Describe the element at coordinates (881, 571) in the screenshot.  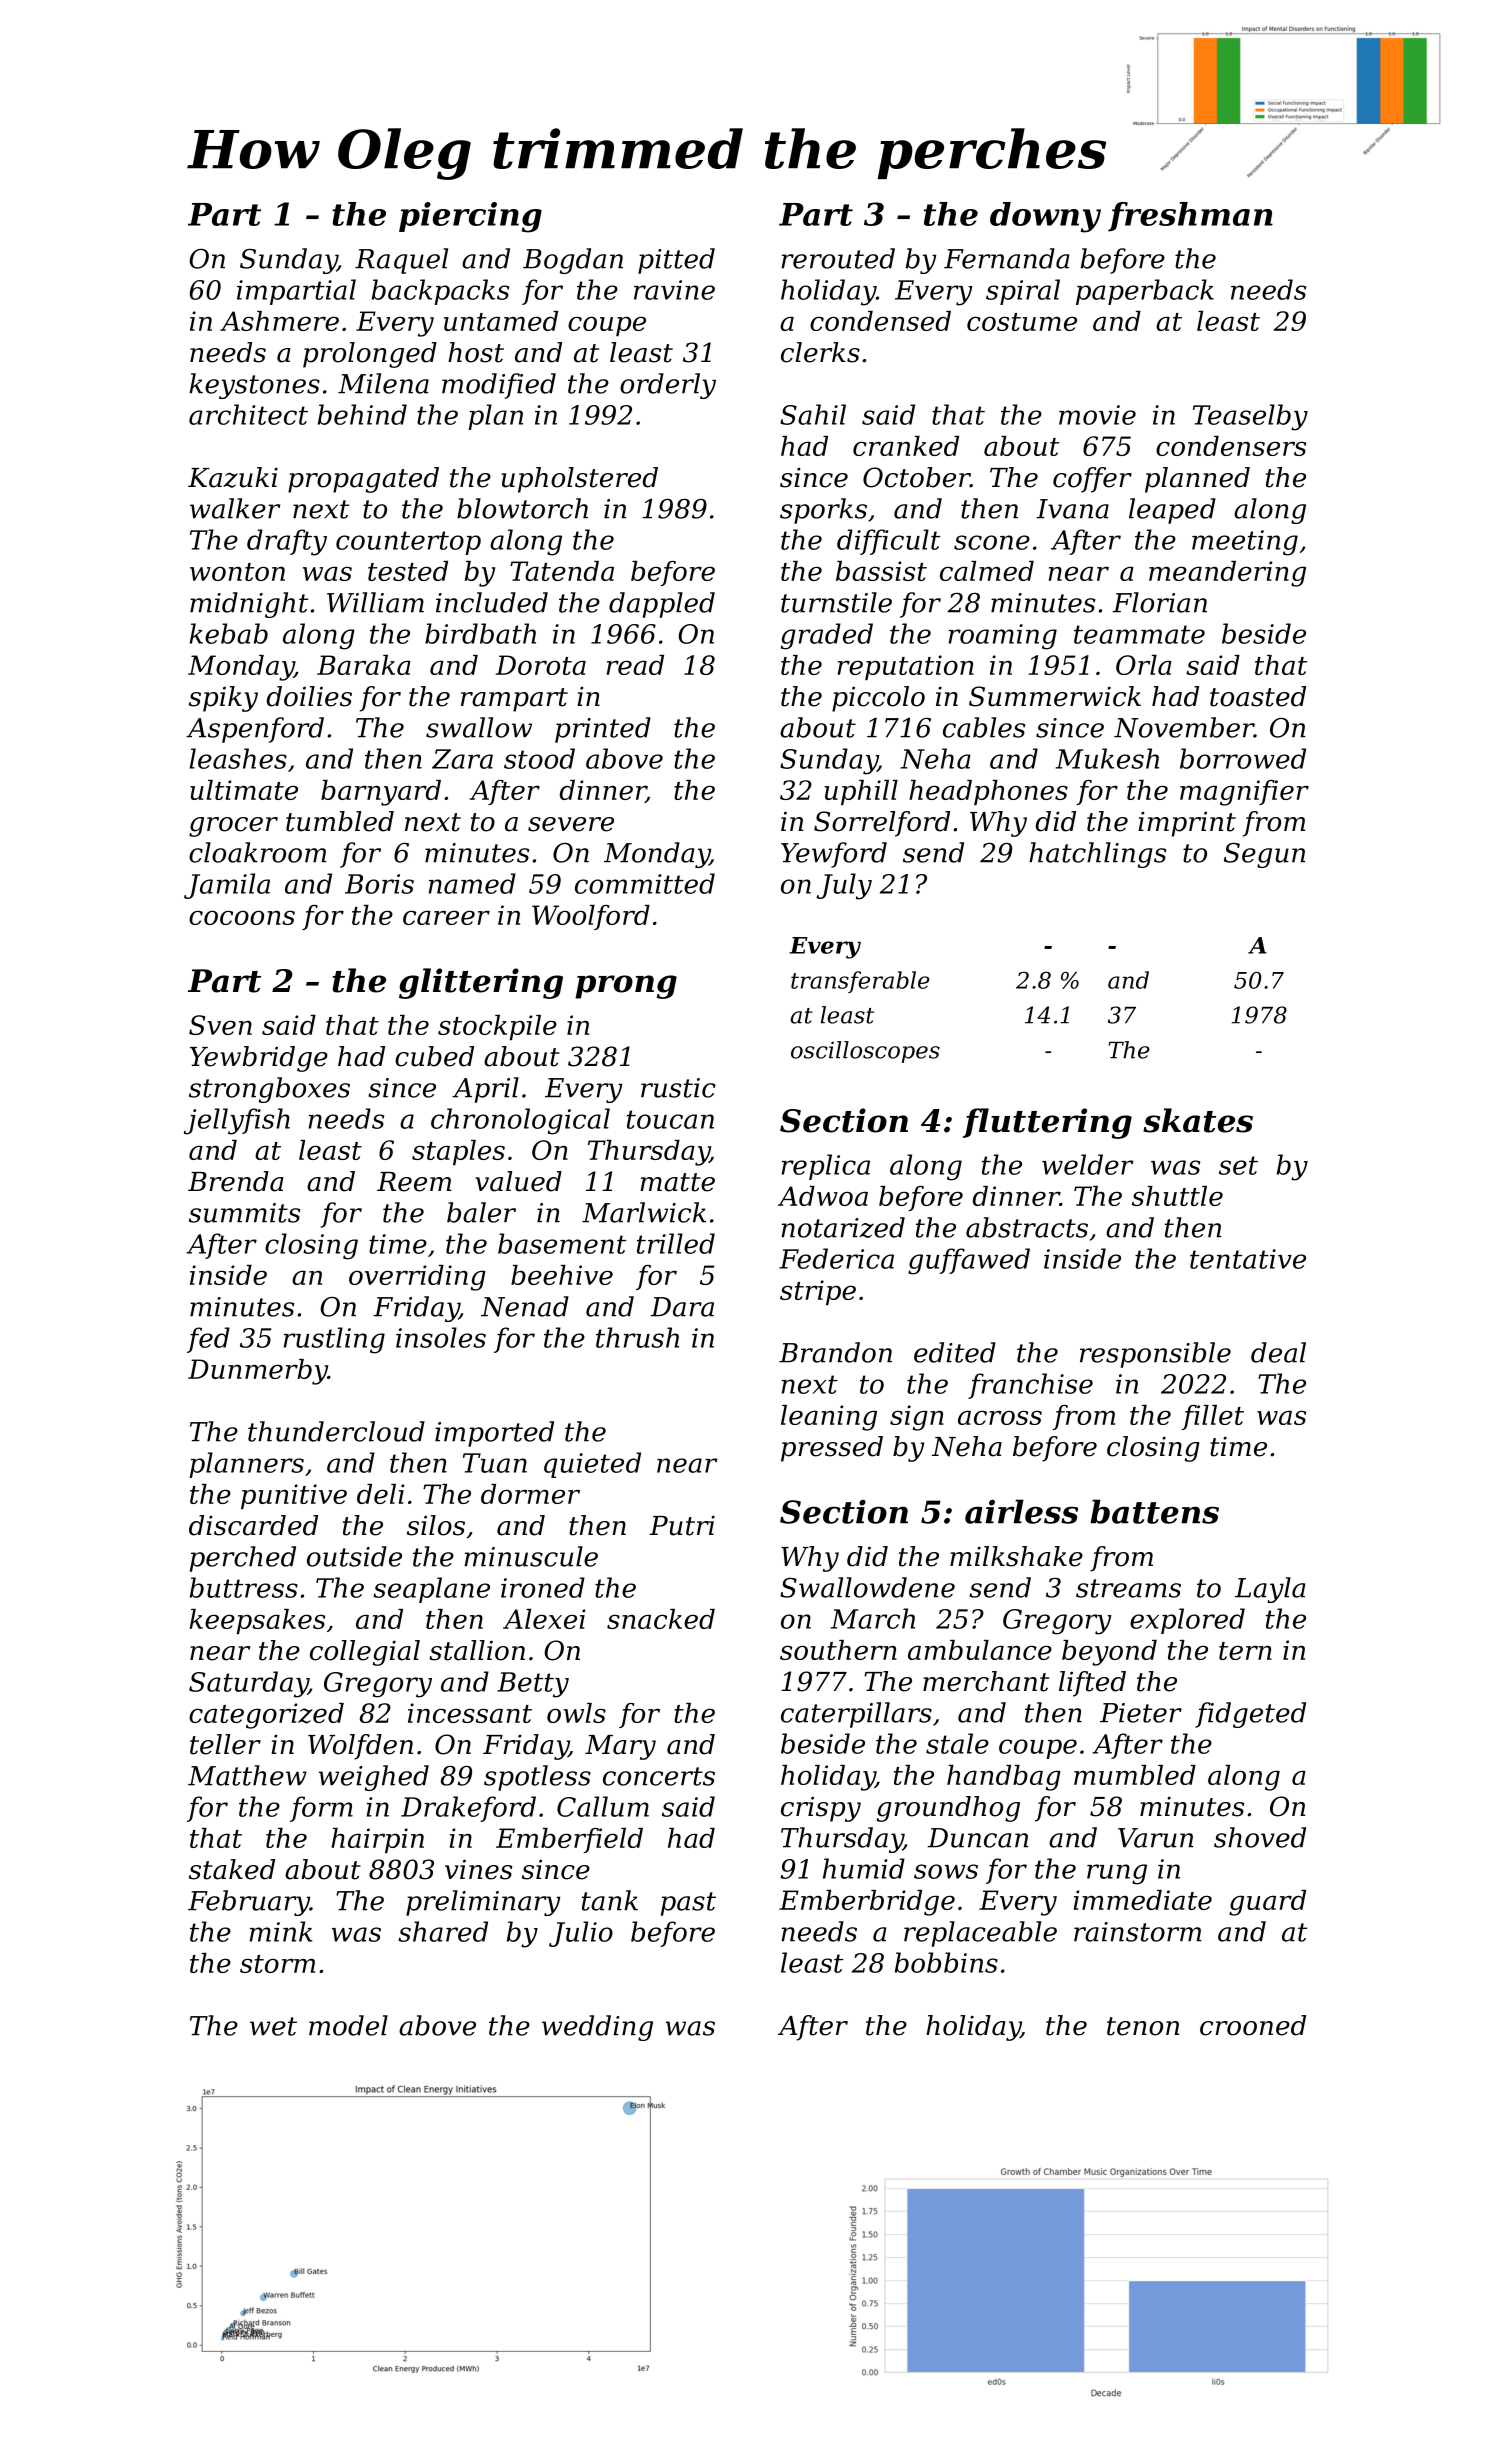
I see `bassist` at that location.
